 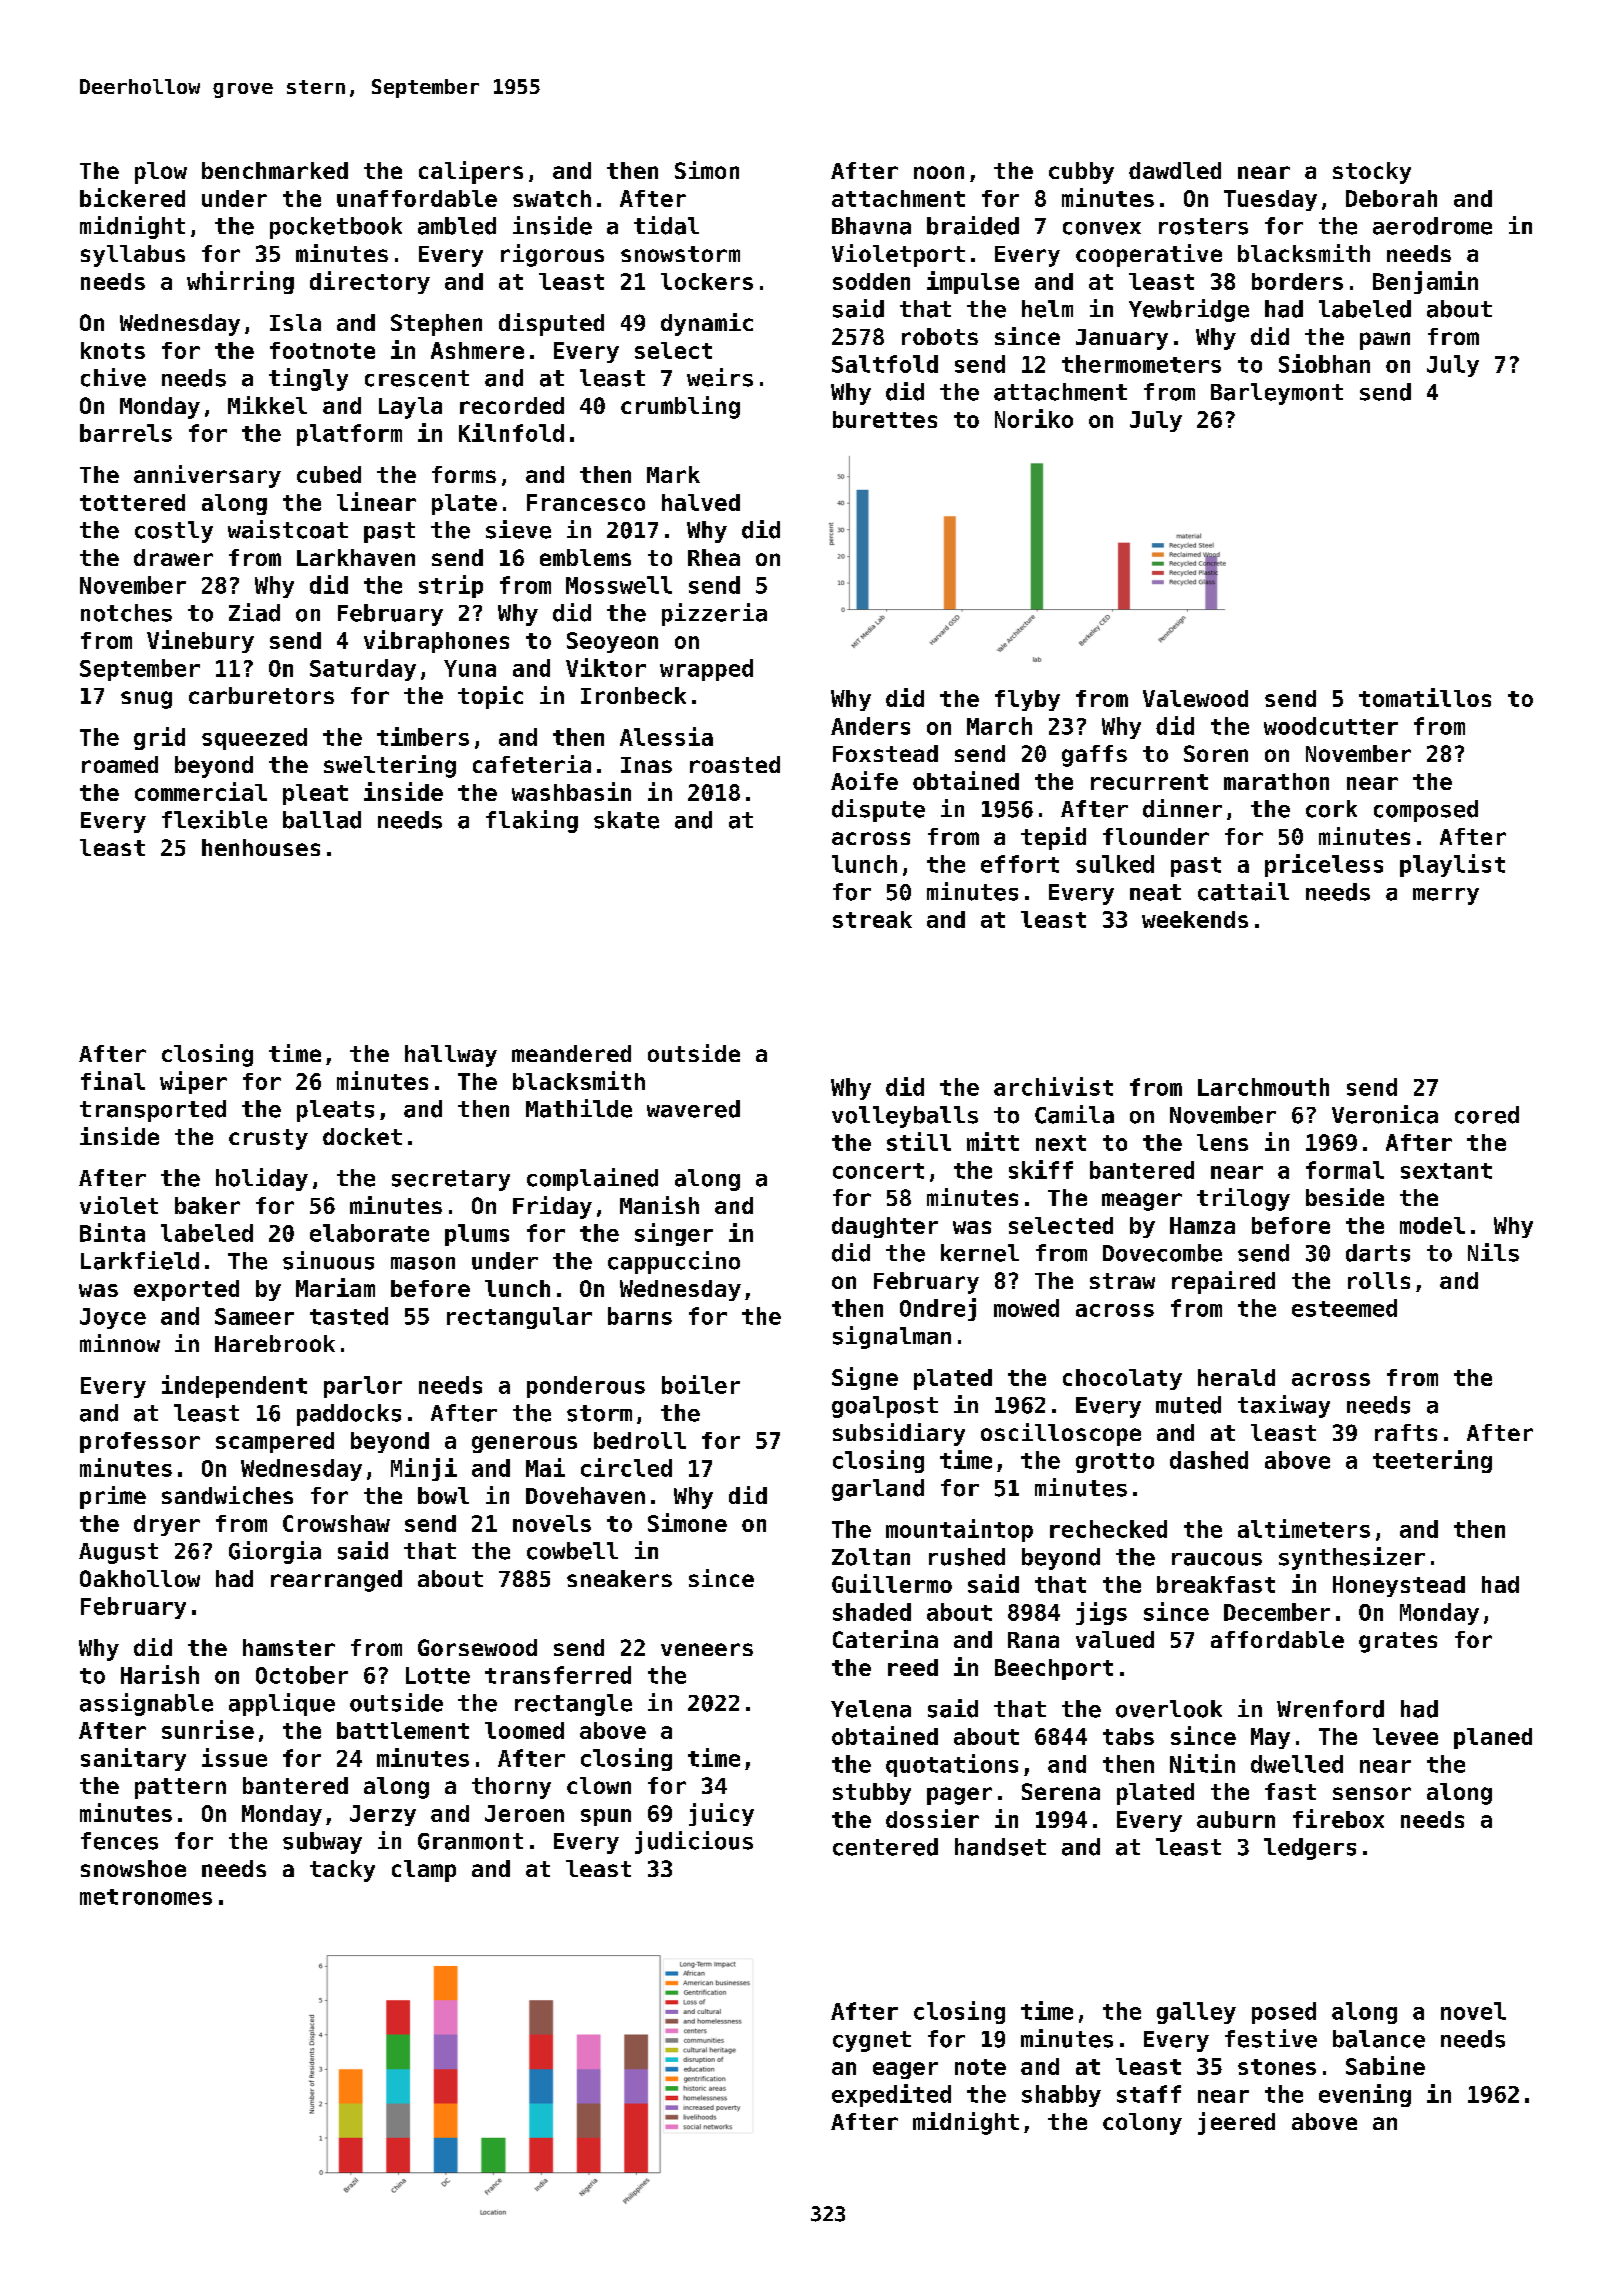 I want to click on bowl, so click(x=443, y=1495).
